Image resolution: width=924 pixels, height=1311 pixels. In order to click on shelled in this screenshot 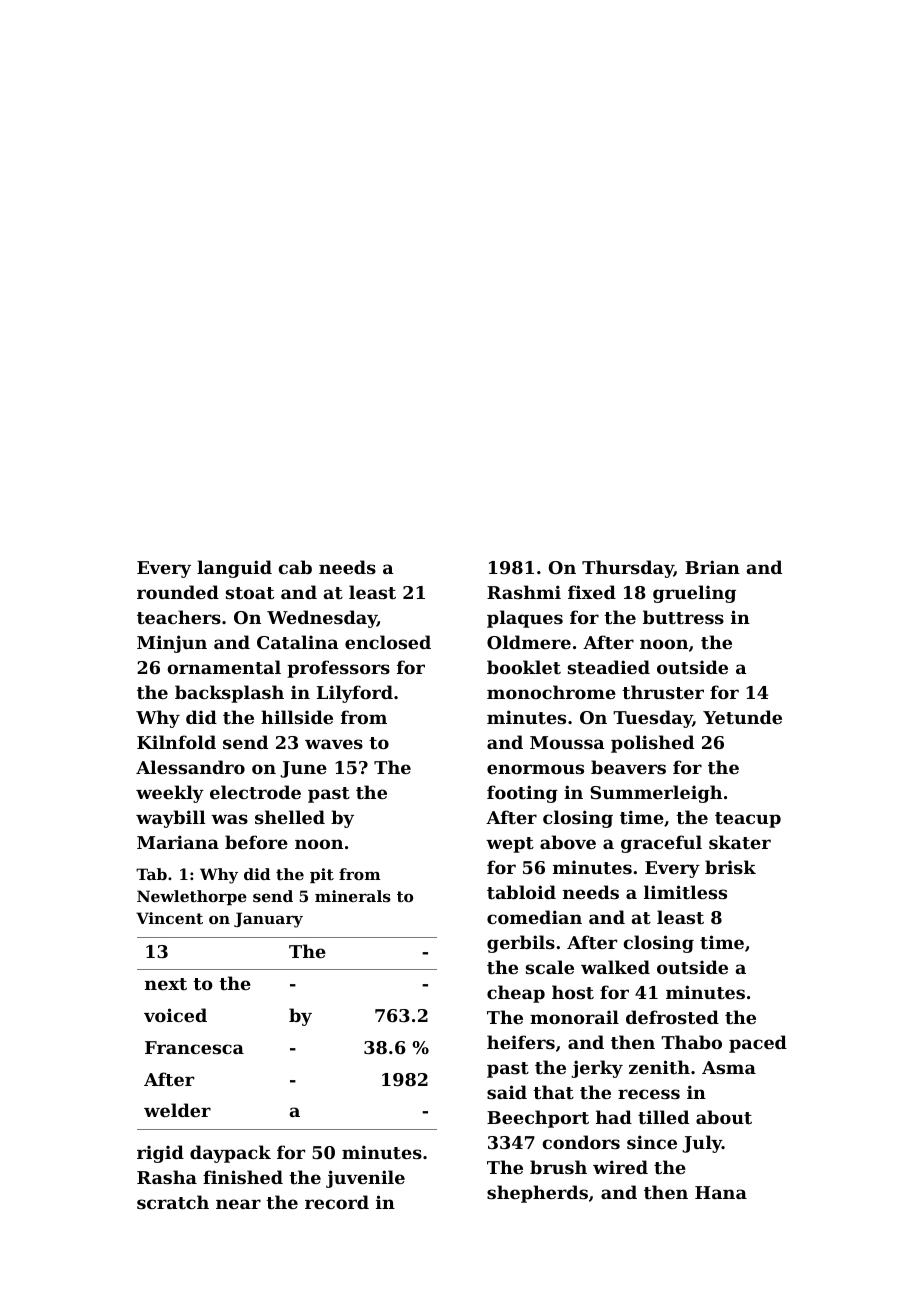, I will do `click(290, 817)`.
